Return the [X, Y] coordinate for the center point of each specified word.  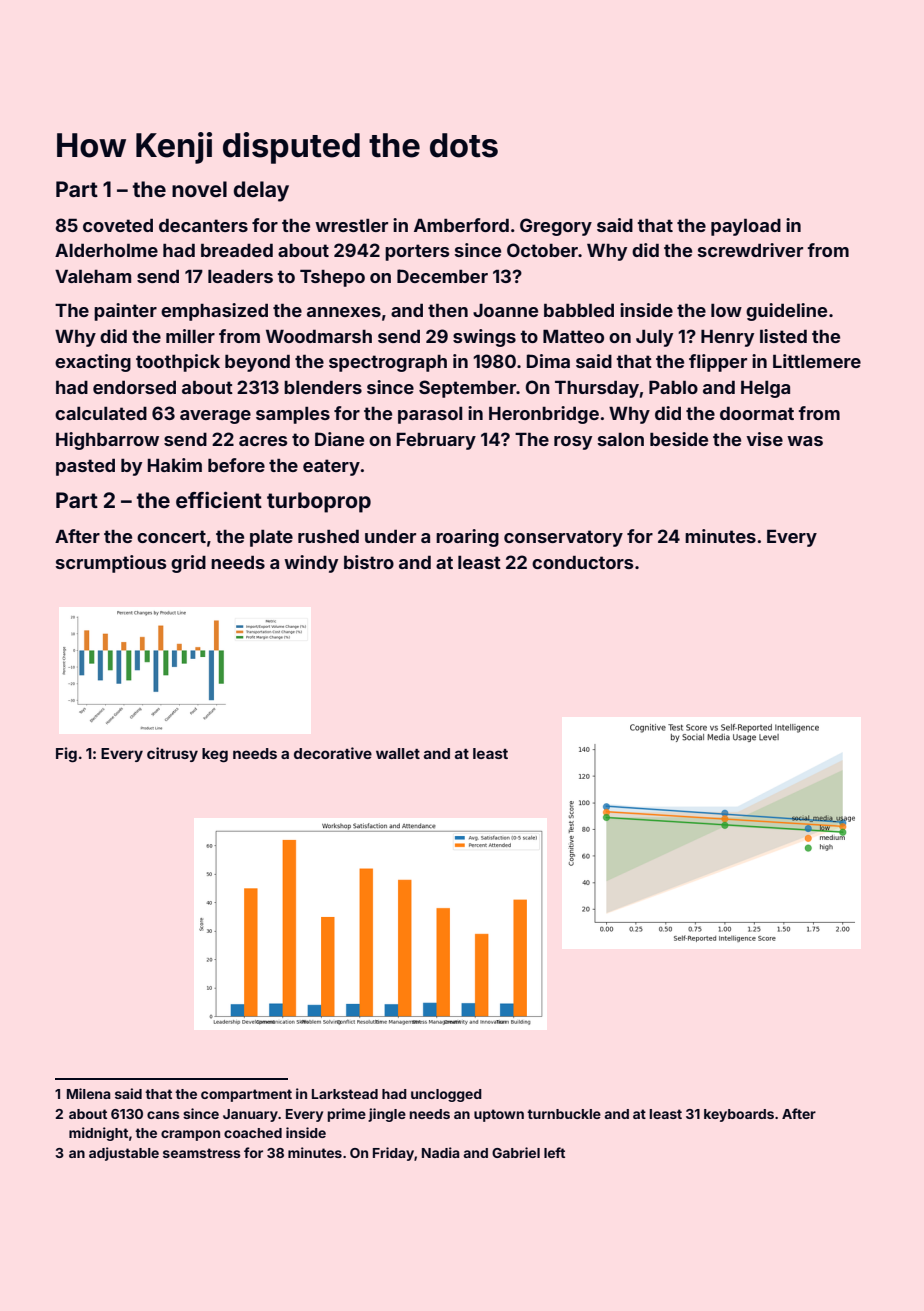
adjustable [124, 1154]
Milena [89, 1093]
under [390, 536]
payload [746, 227]
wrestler [351, 225]
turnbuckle [564, 1114]
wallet [398, 753]
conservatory [563, 538]
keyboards [739, 1115]
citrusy [172, 754]
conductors [582, 562]
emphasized [214, 312]
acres [263, 441]
